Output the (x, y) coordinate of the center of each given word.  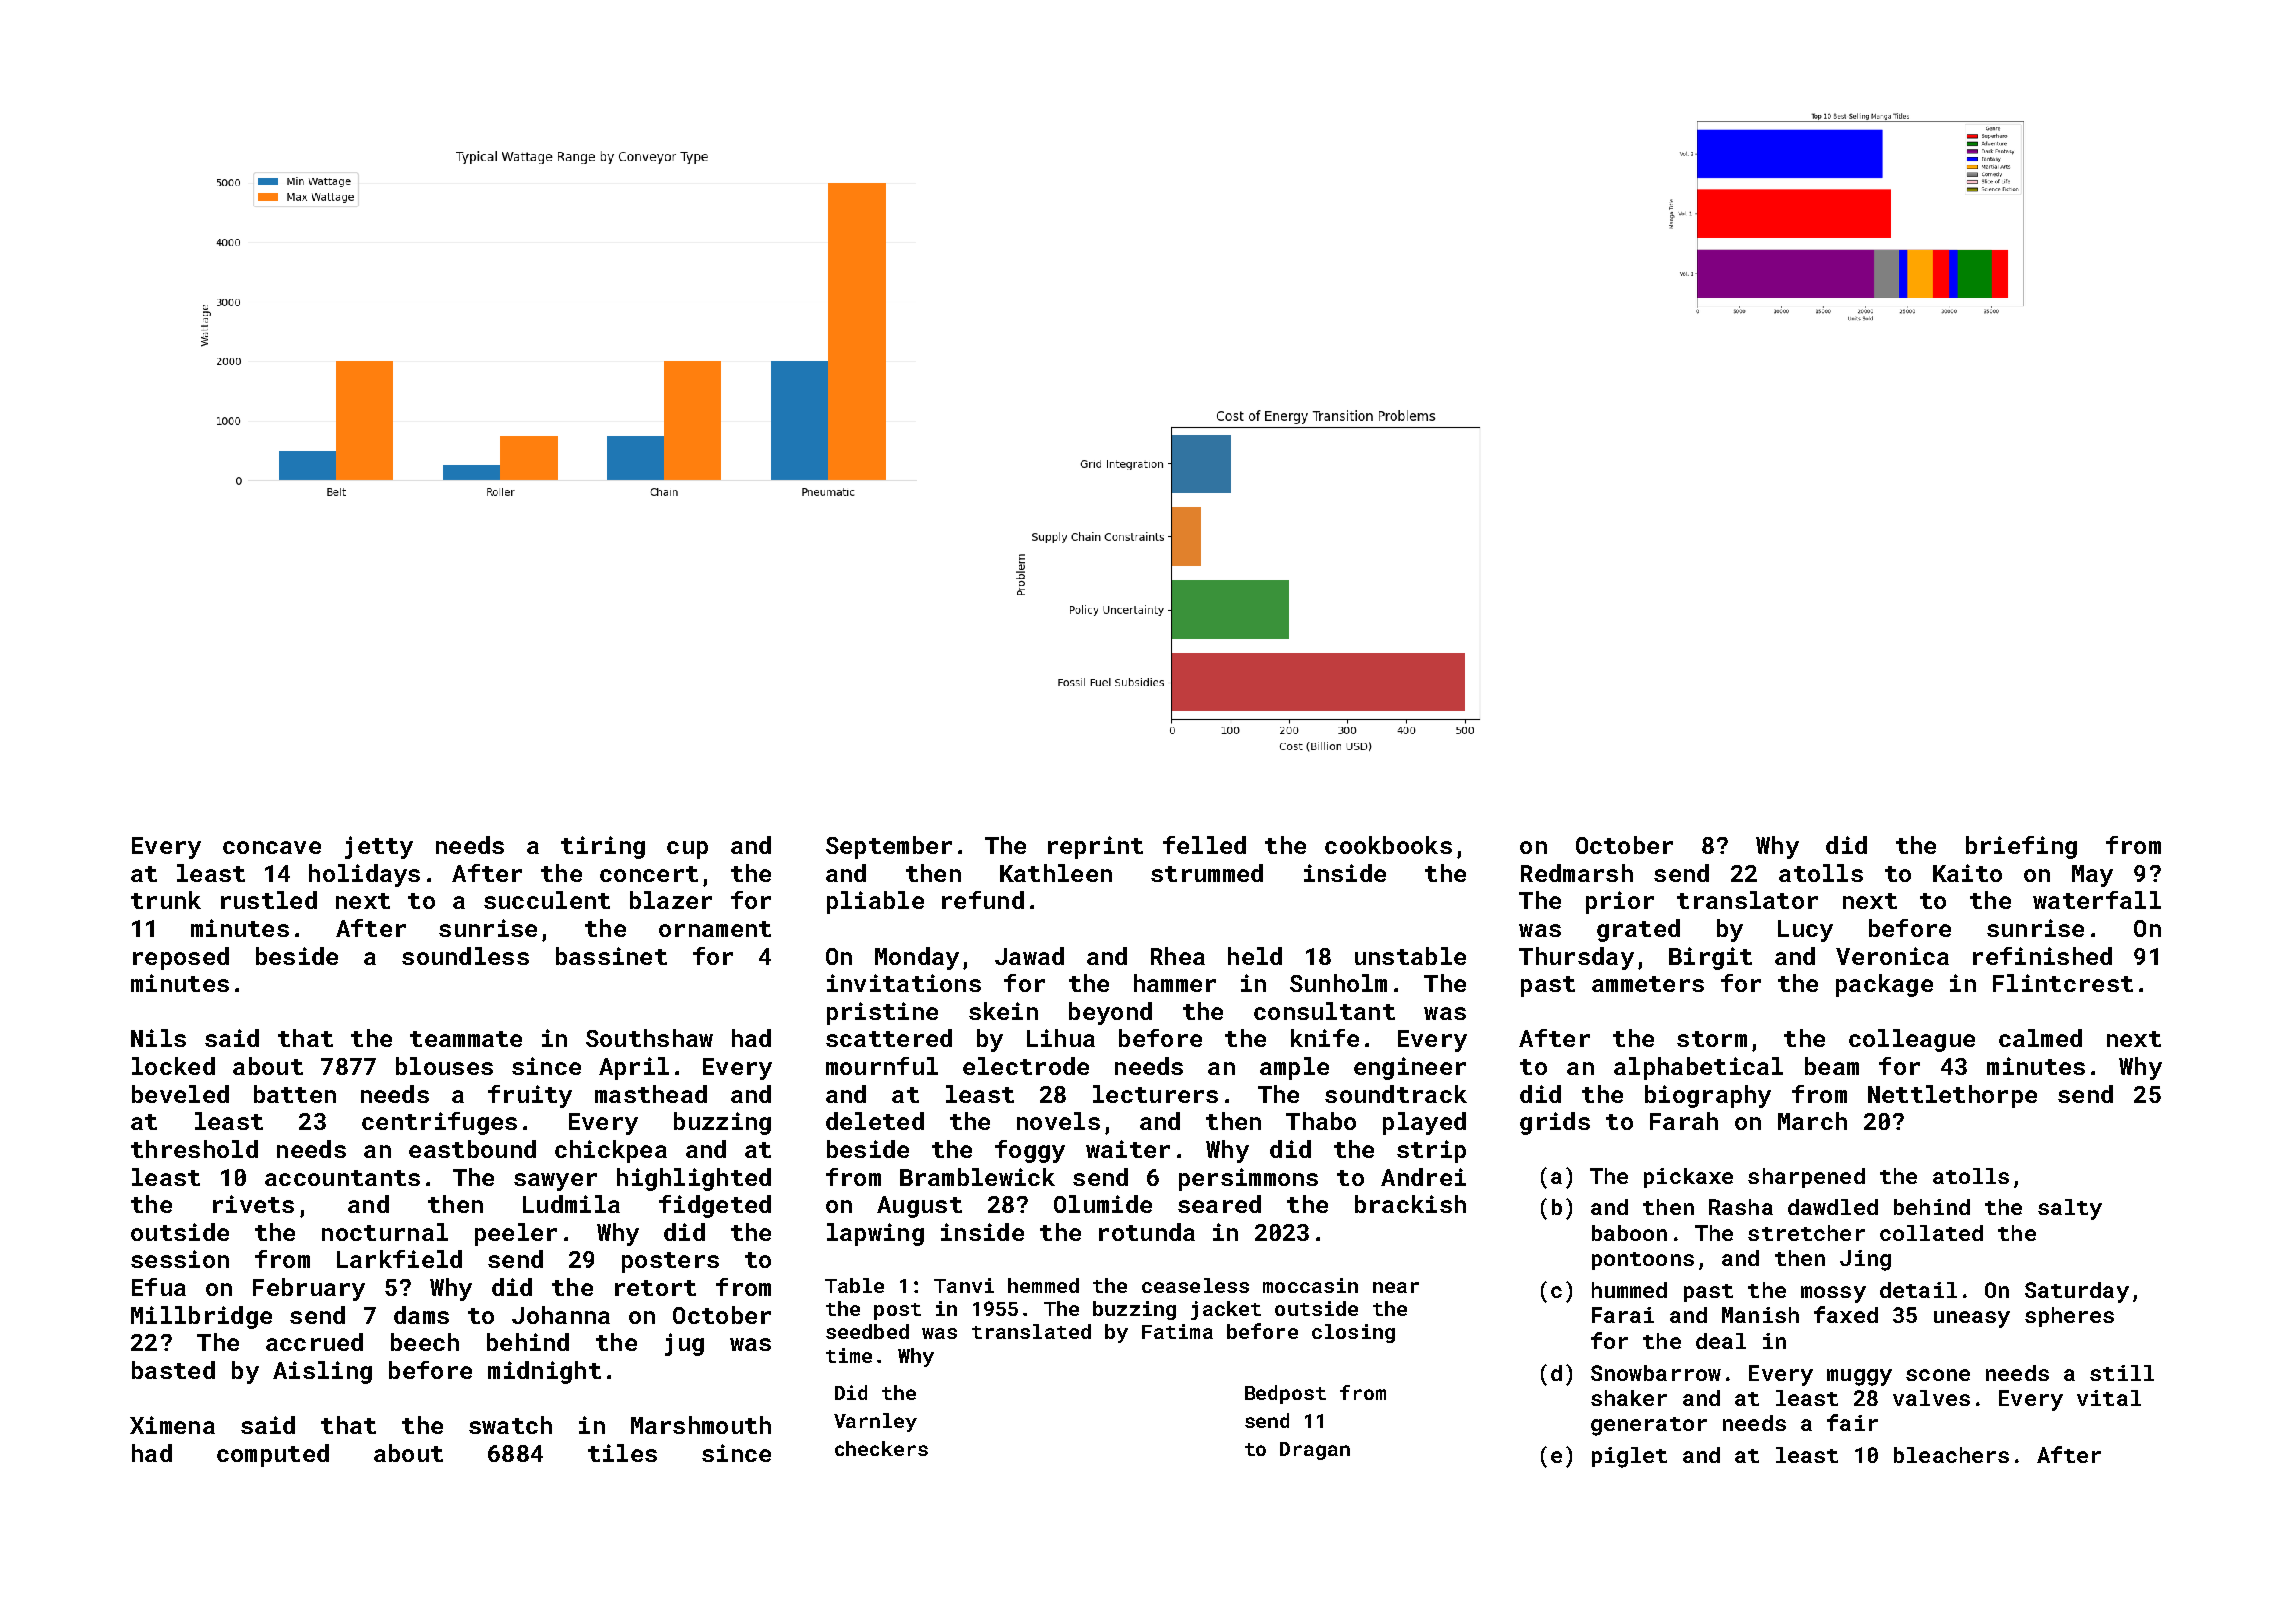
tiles (622, 1453)
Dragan (1315, 1451)
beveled (180, 1094)
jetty (379, 847)
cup (687, 850)
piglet (1629, 1457)
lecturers (1155, 1094)
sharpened (1806, 1178)
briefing (2021, 847)
